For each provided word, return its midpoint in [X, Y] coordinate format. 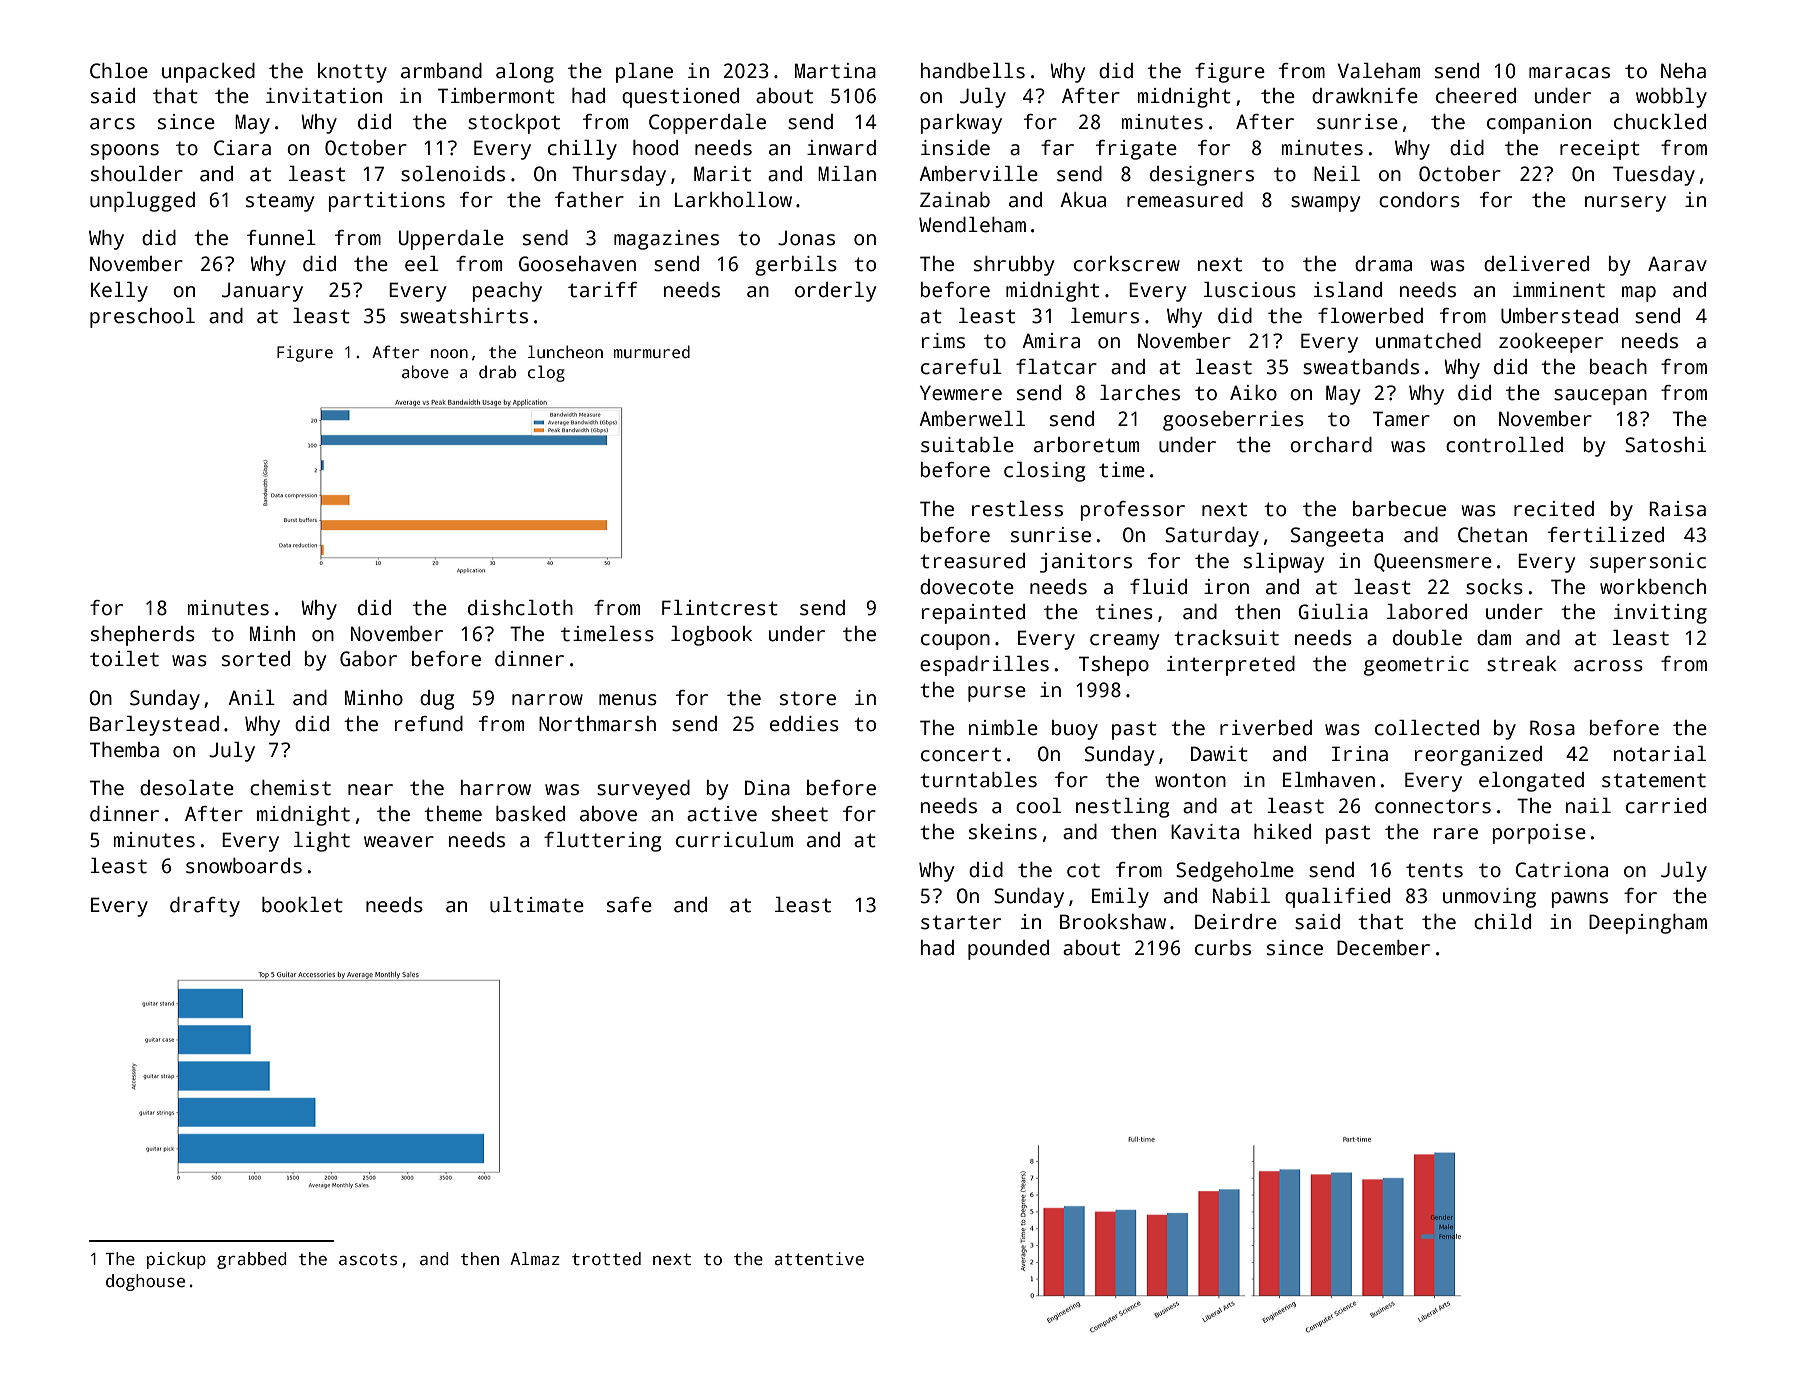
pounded [1008, 950]
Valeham [1379, 71]
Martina [835, 71]
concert [961, 754]
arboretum [1086, 445]
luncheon [565, 352]
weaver [399, 842]
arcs [112, 124]
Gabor [368, 659]
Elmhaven [1329, 780]
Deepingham [1648, 924]
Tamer [1401, 419]
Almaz [535, 1259]
